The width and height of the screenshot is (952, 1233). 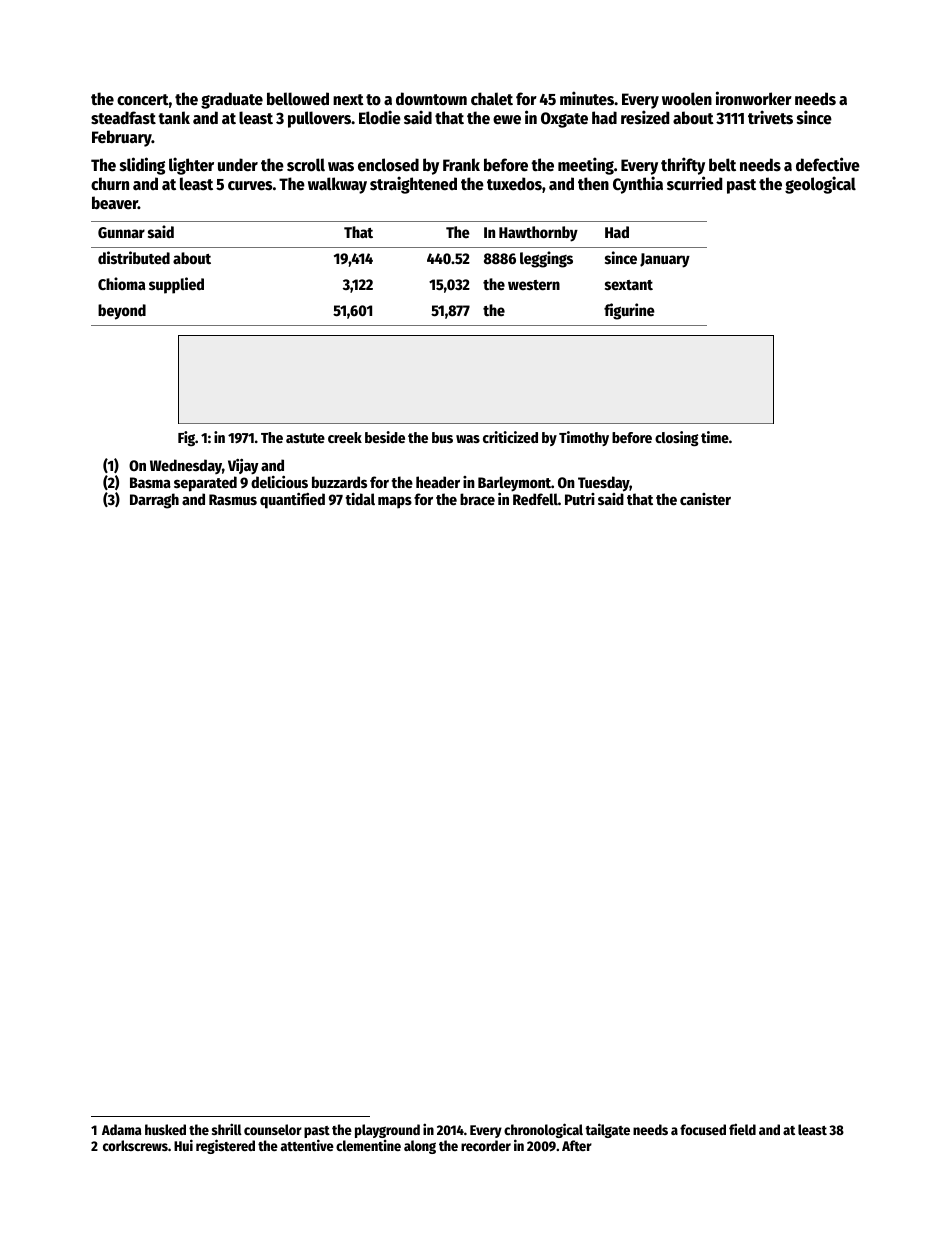 I want to click on playground, so click(x=387, y=1131).
